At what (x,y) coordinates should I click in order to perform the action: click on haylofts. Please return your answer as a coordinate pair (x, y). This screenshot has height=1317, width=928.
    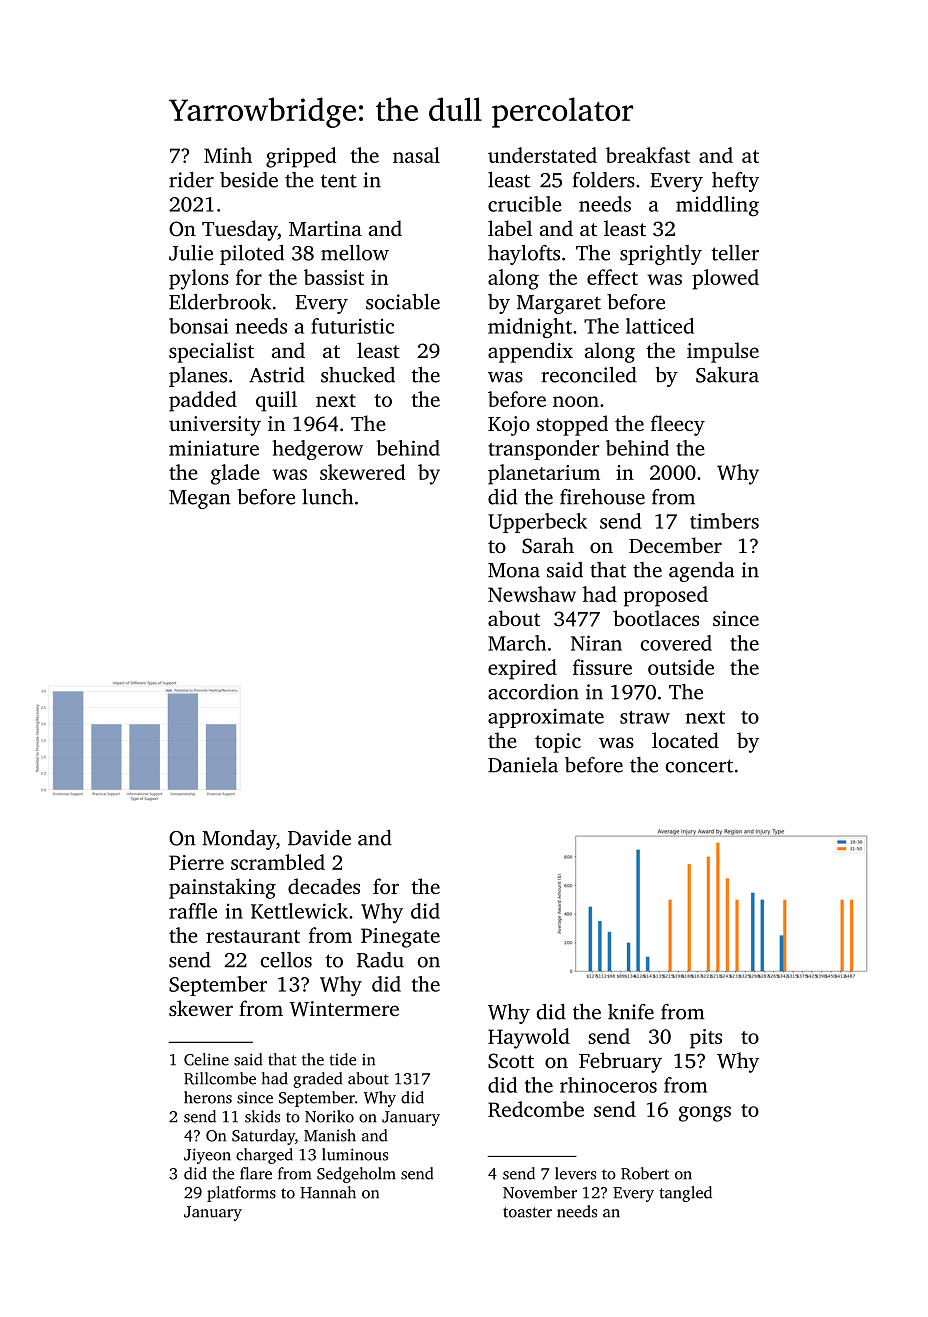
    Looking at the image, I should click on (524, 255).
